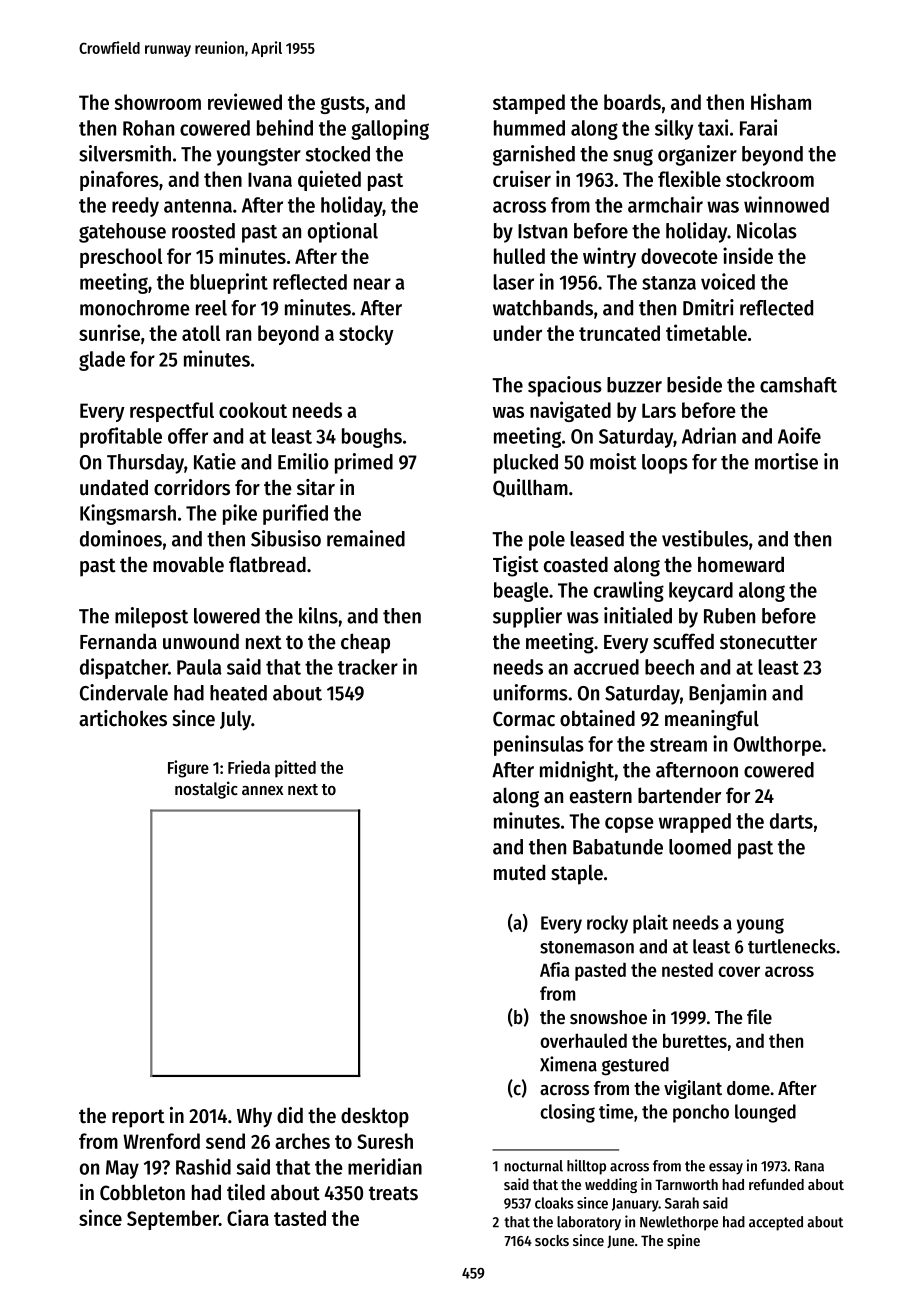 This screenshot has width=924, height=1311. What do you see at coordinates (173, 1220) in the screenshot?
I see `September` at bounding box center [173, 1220].
